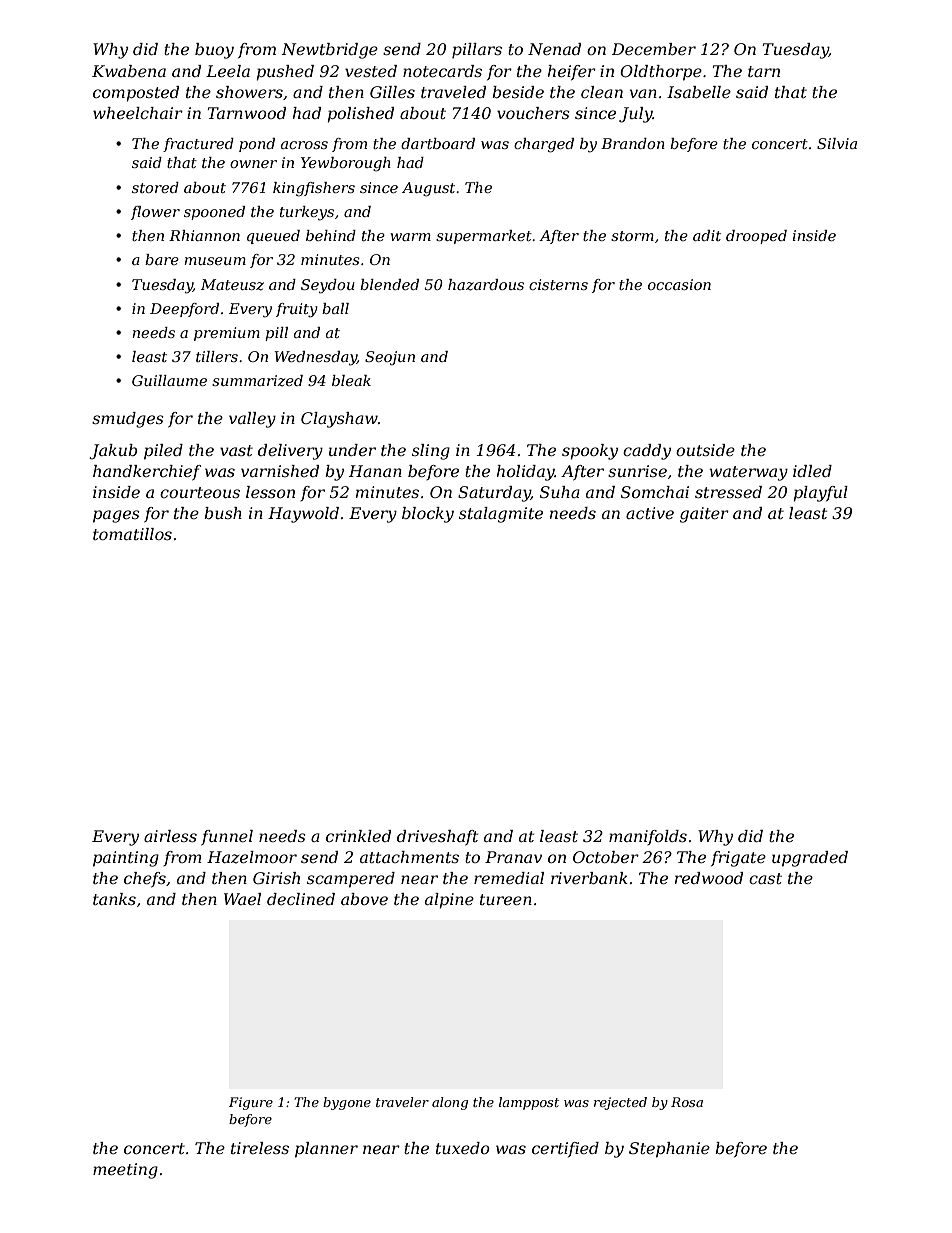 The width and height of the screenshot is (952, 1233). I want to click on meeting, so click(125, 1171).
